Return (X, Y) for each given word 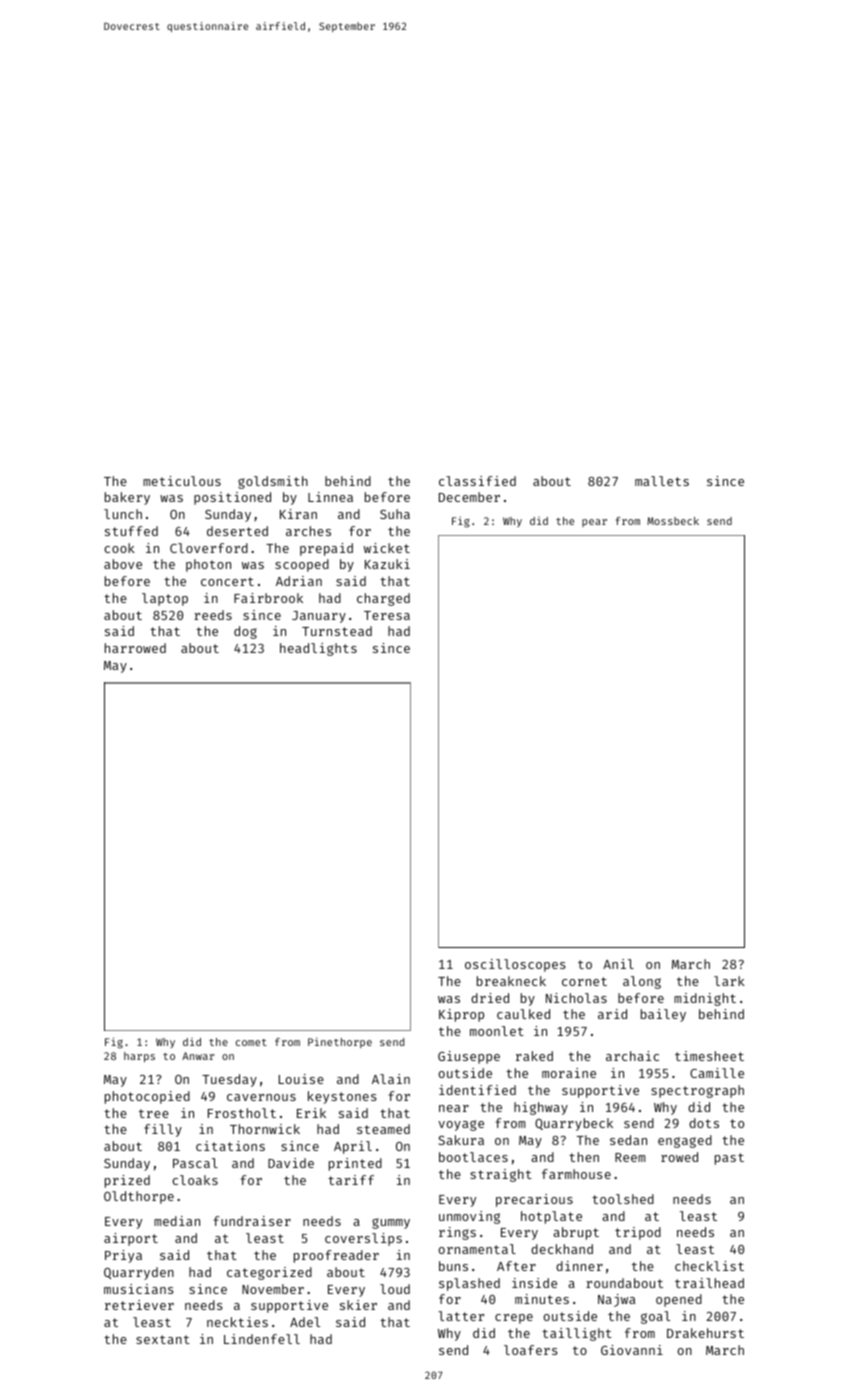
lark (729, 981)
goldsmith (273, 482)
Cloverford (209, 548)
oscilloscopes (515, 965)
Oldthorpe (139, 1197)
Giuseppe (469, 1057)
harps (139, 1057)
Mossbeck (673, 521)
